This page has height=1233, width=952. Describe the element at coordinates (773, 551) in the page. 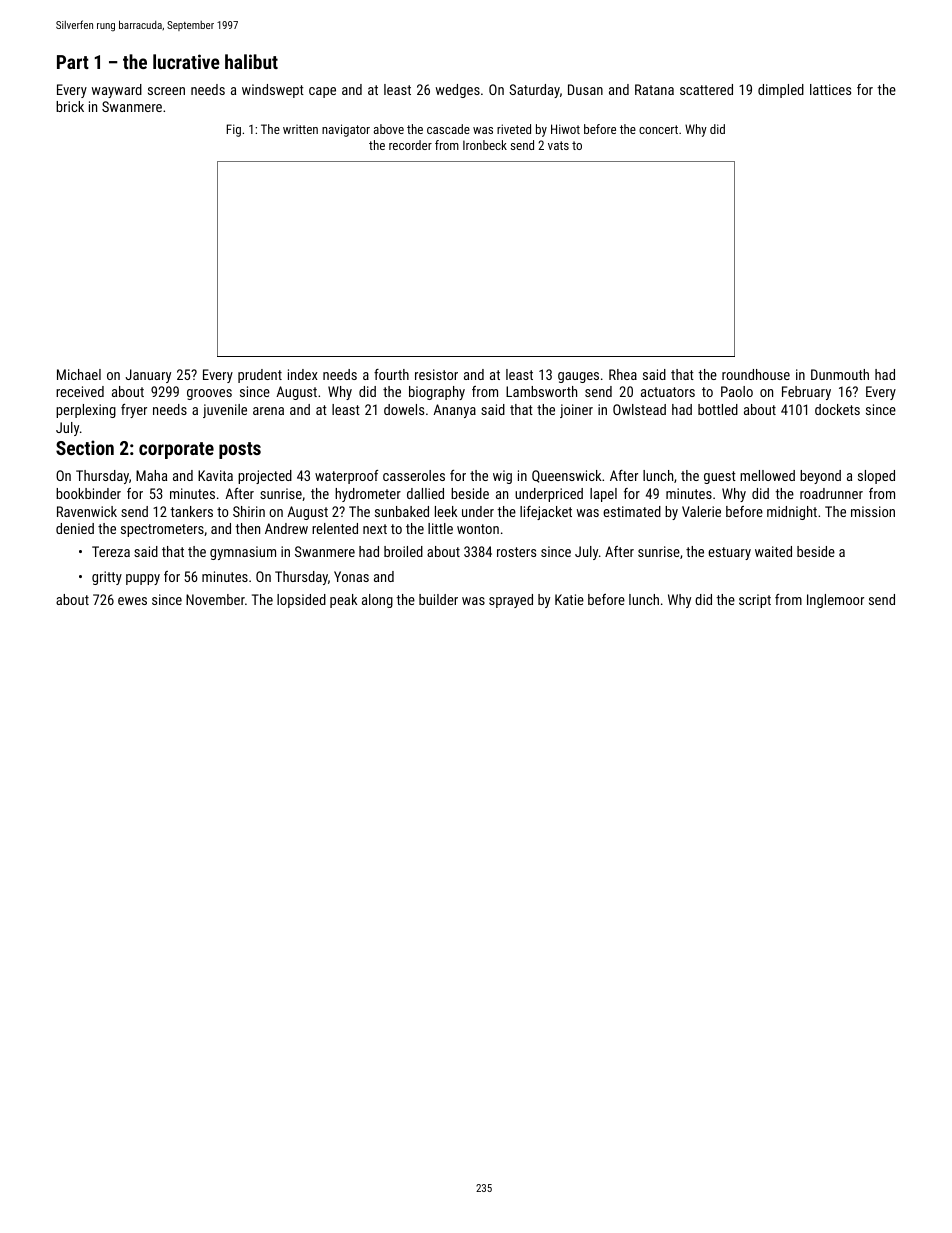

I see `waited` at that location.
